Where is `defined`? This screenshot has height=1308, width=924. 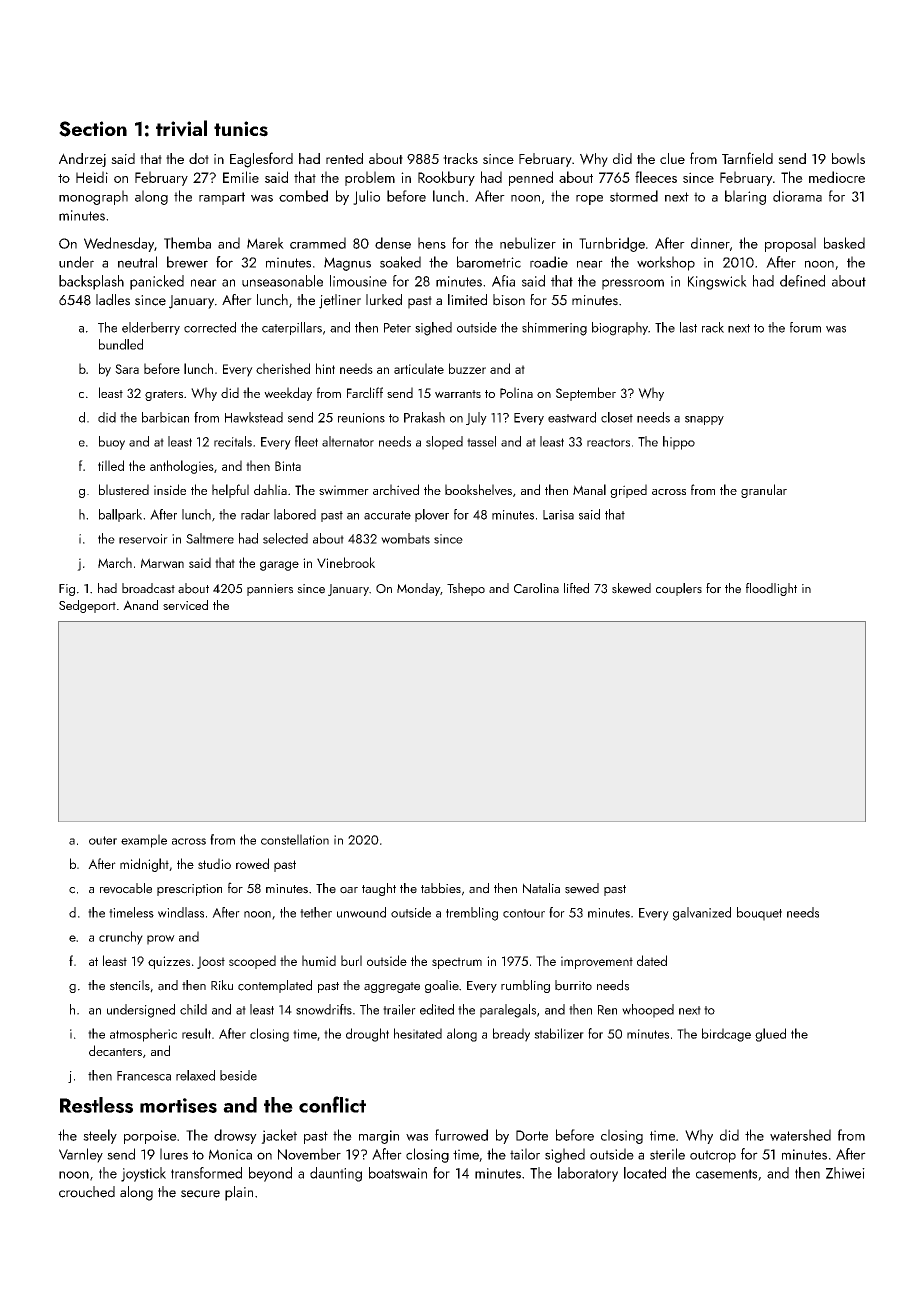 defined is located at coordinates (802, 281).
